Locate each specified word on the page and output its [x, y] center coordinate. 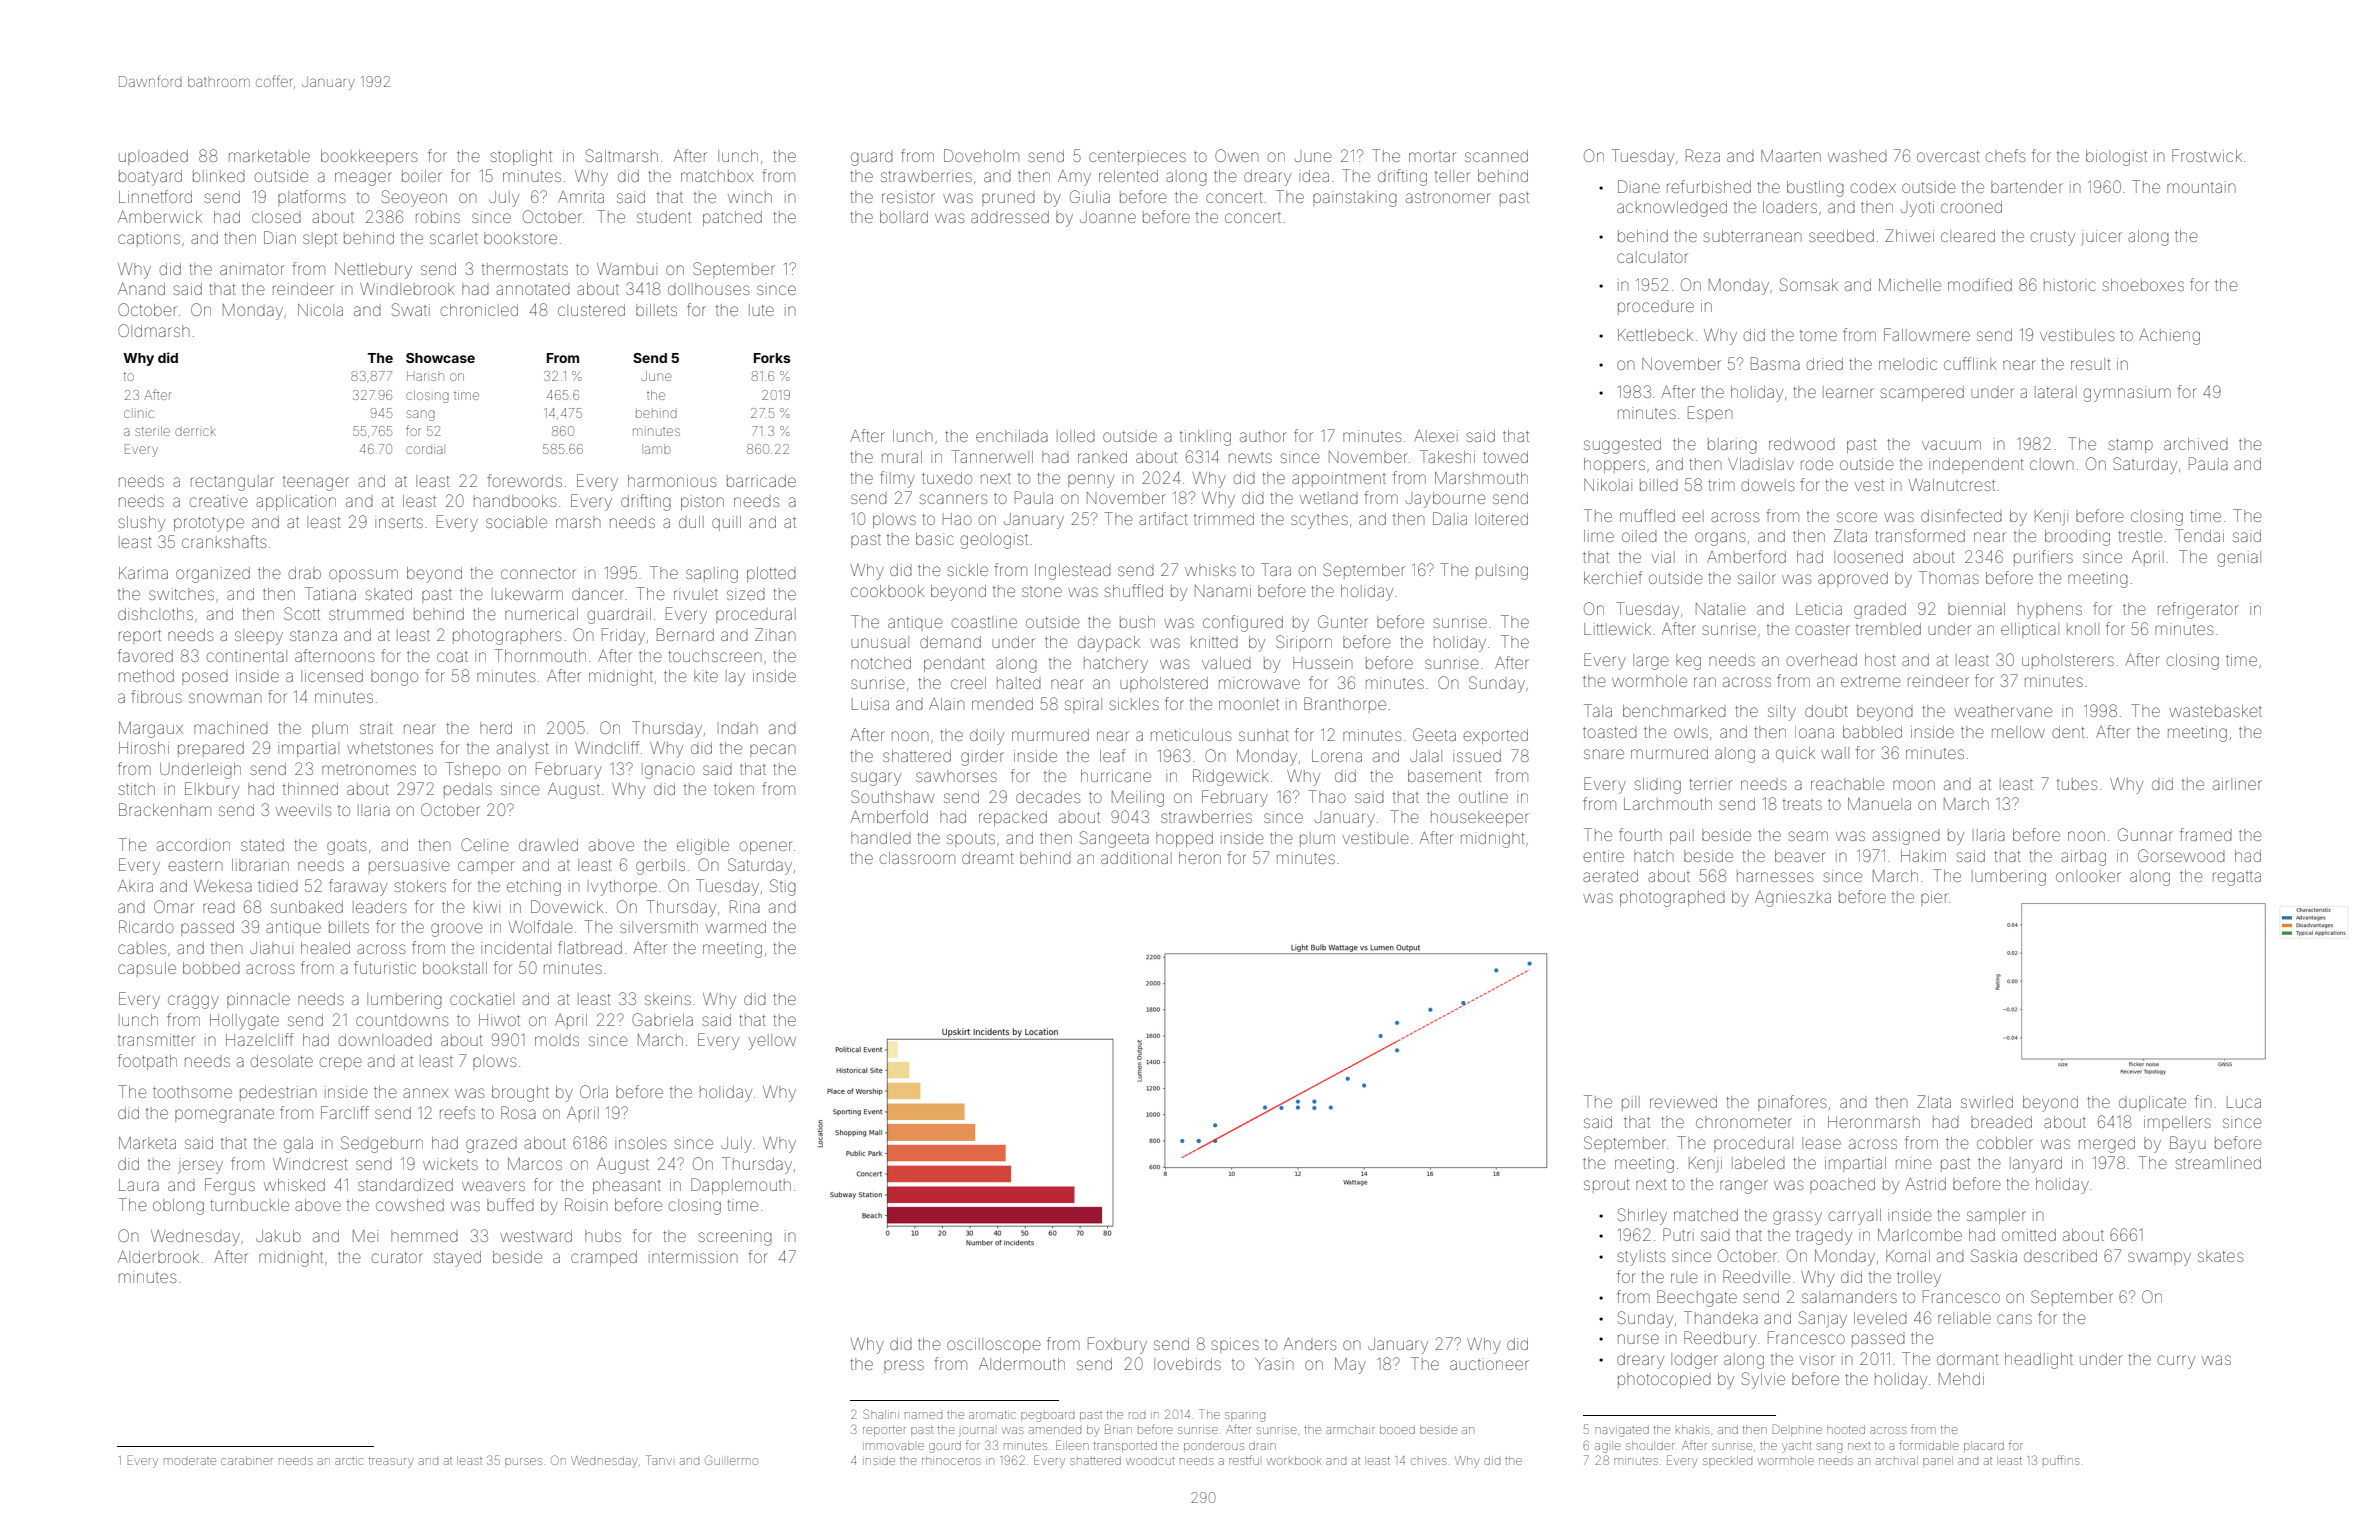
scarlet [454, 238]
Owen [1237, 155]
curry [2176, 1362]
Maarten [1791, 156]
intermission [693, 1257]
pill [1631, 1103]
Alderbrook [158, 1257]
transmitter [156, 1040]
